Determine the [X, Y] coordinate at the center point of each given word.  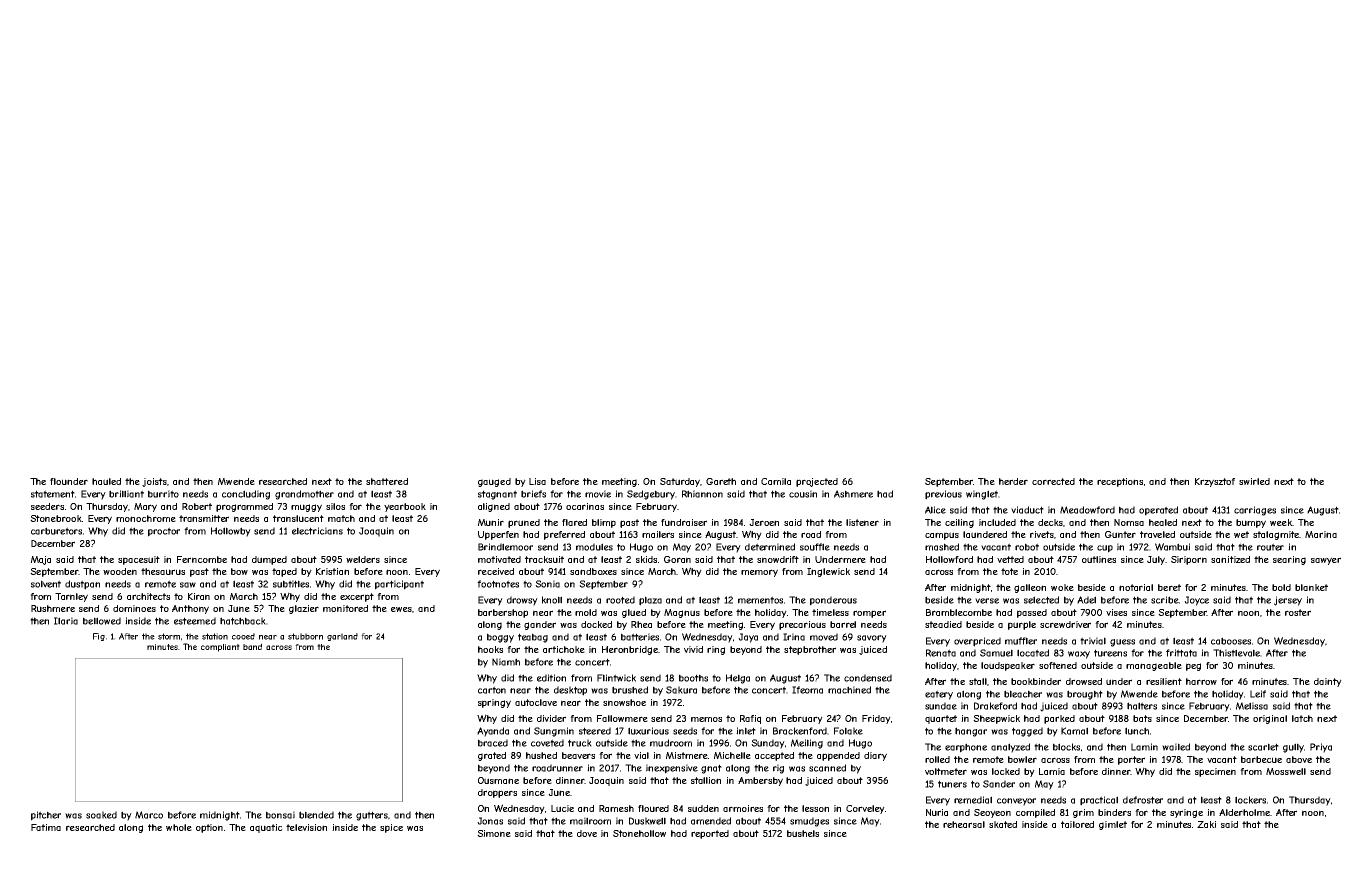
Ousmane [498, 780]
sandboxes [593, 571]
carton [492, 690]
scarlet [1263, 747]
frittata [1181, 653]
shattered [387, 481]
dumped [269, 560]
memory [759, 573]
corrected [1053, 481]
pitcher [46, 816]
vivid [693, 649]
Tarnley [71, 597]
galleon [1030, 588]
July [1156, 560]
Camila [776, 481]
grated [492, 756]
